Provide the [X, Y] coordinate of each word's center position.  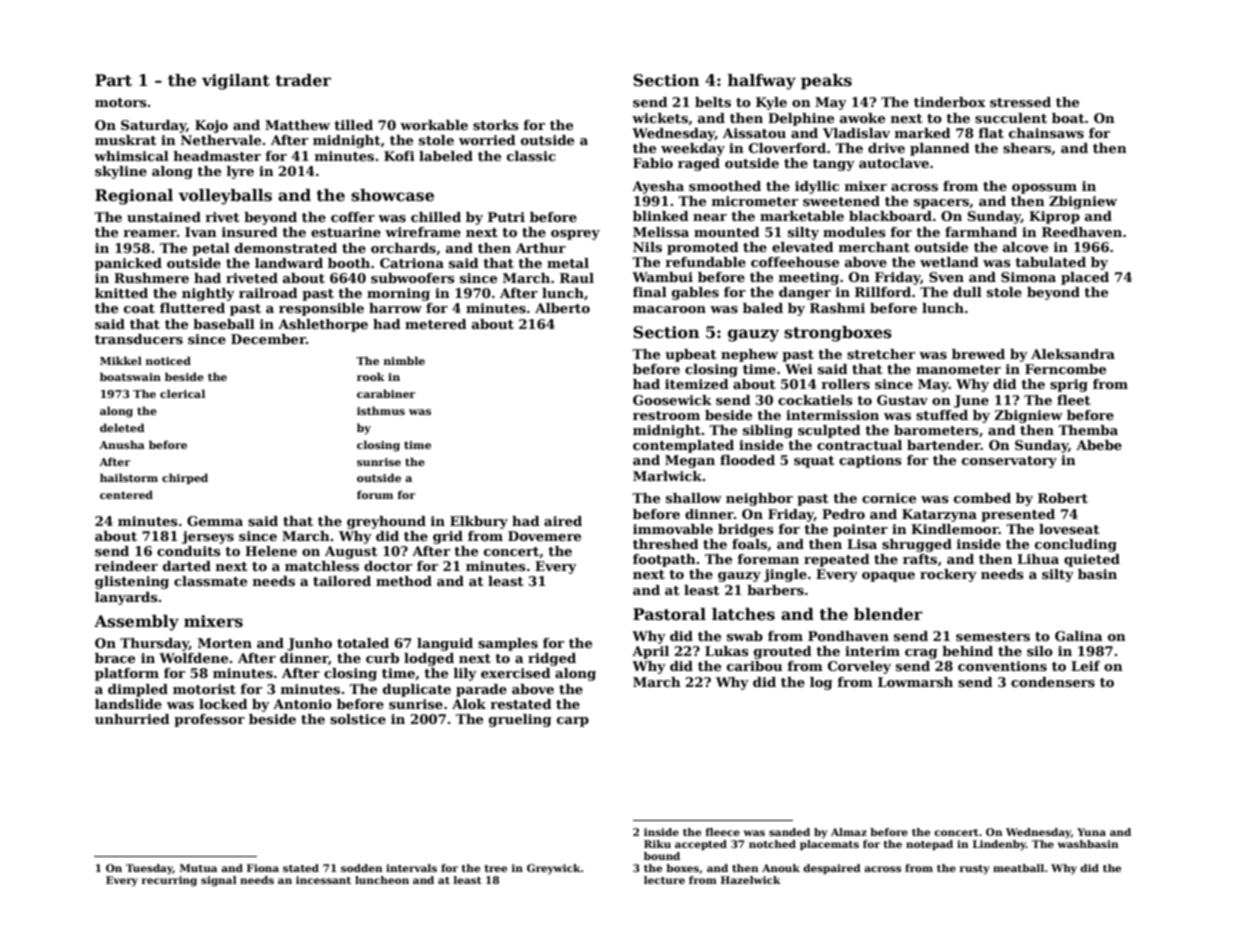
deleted [122, 427]
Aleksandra [1073, 354]
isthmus [381, 410]
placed [1085, 278]
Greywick [554, 869]
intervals [411, 868]
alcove [1025, 247]
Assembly [136, 623]
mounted [727, 232]
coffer [353, 217]
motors [121, 102]
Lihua [1038, 559]
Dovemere [544, 536]
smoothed [725, 186]
